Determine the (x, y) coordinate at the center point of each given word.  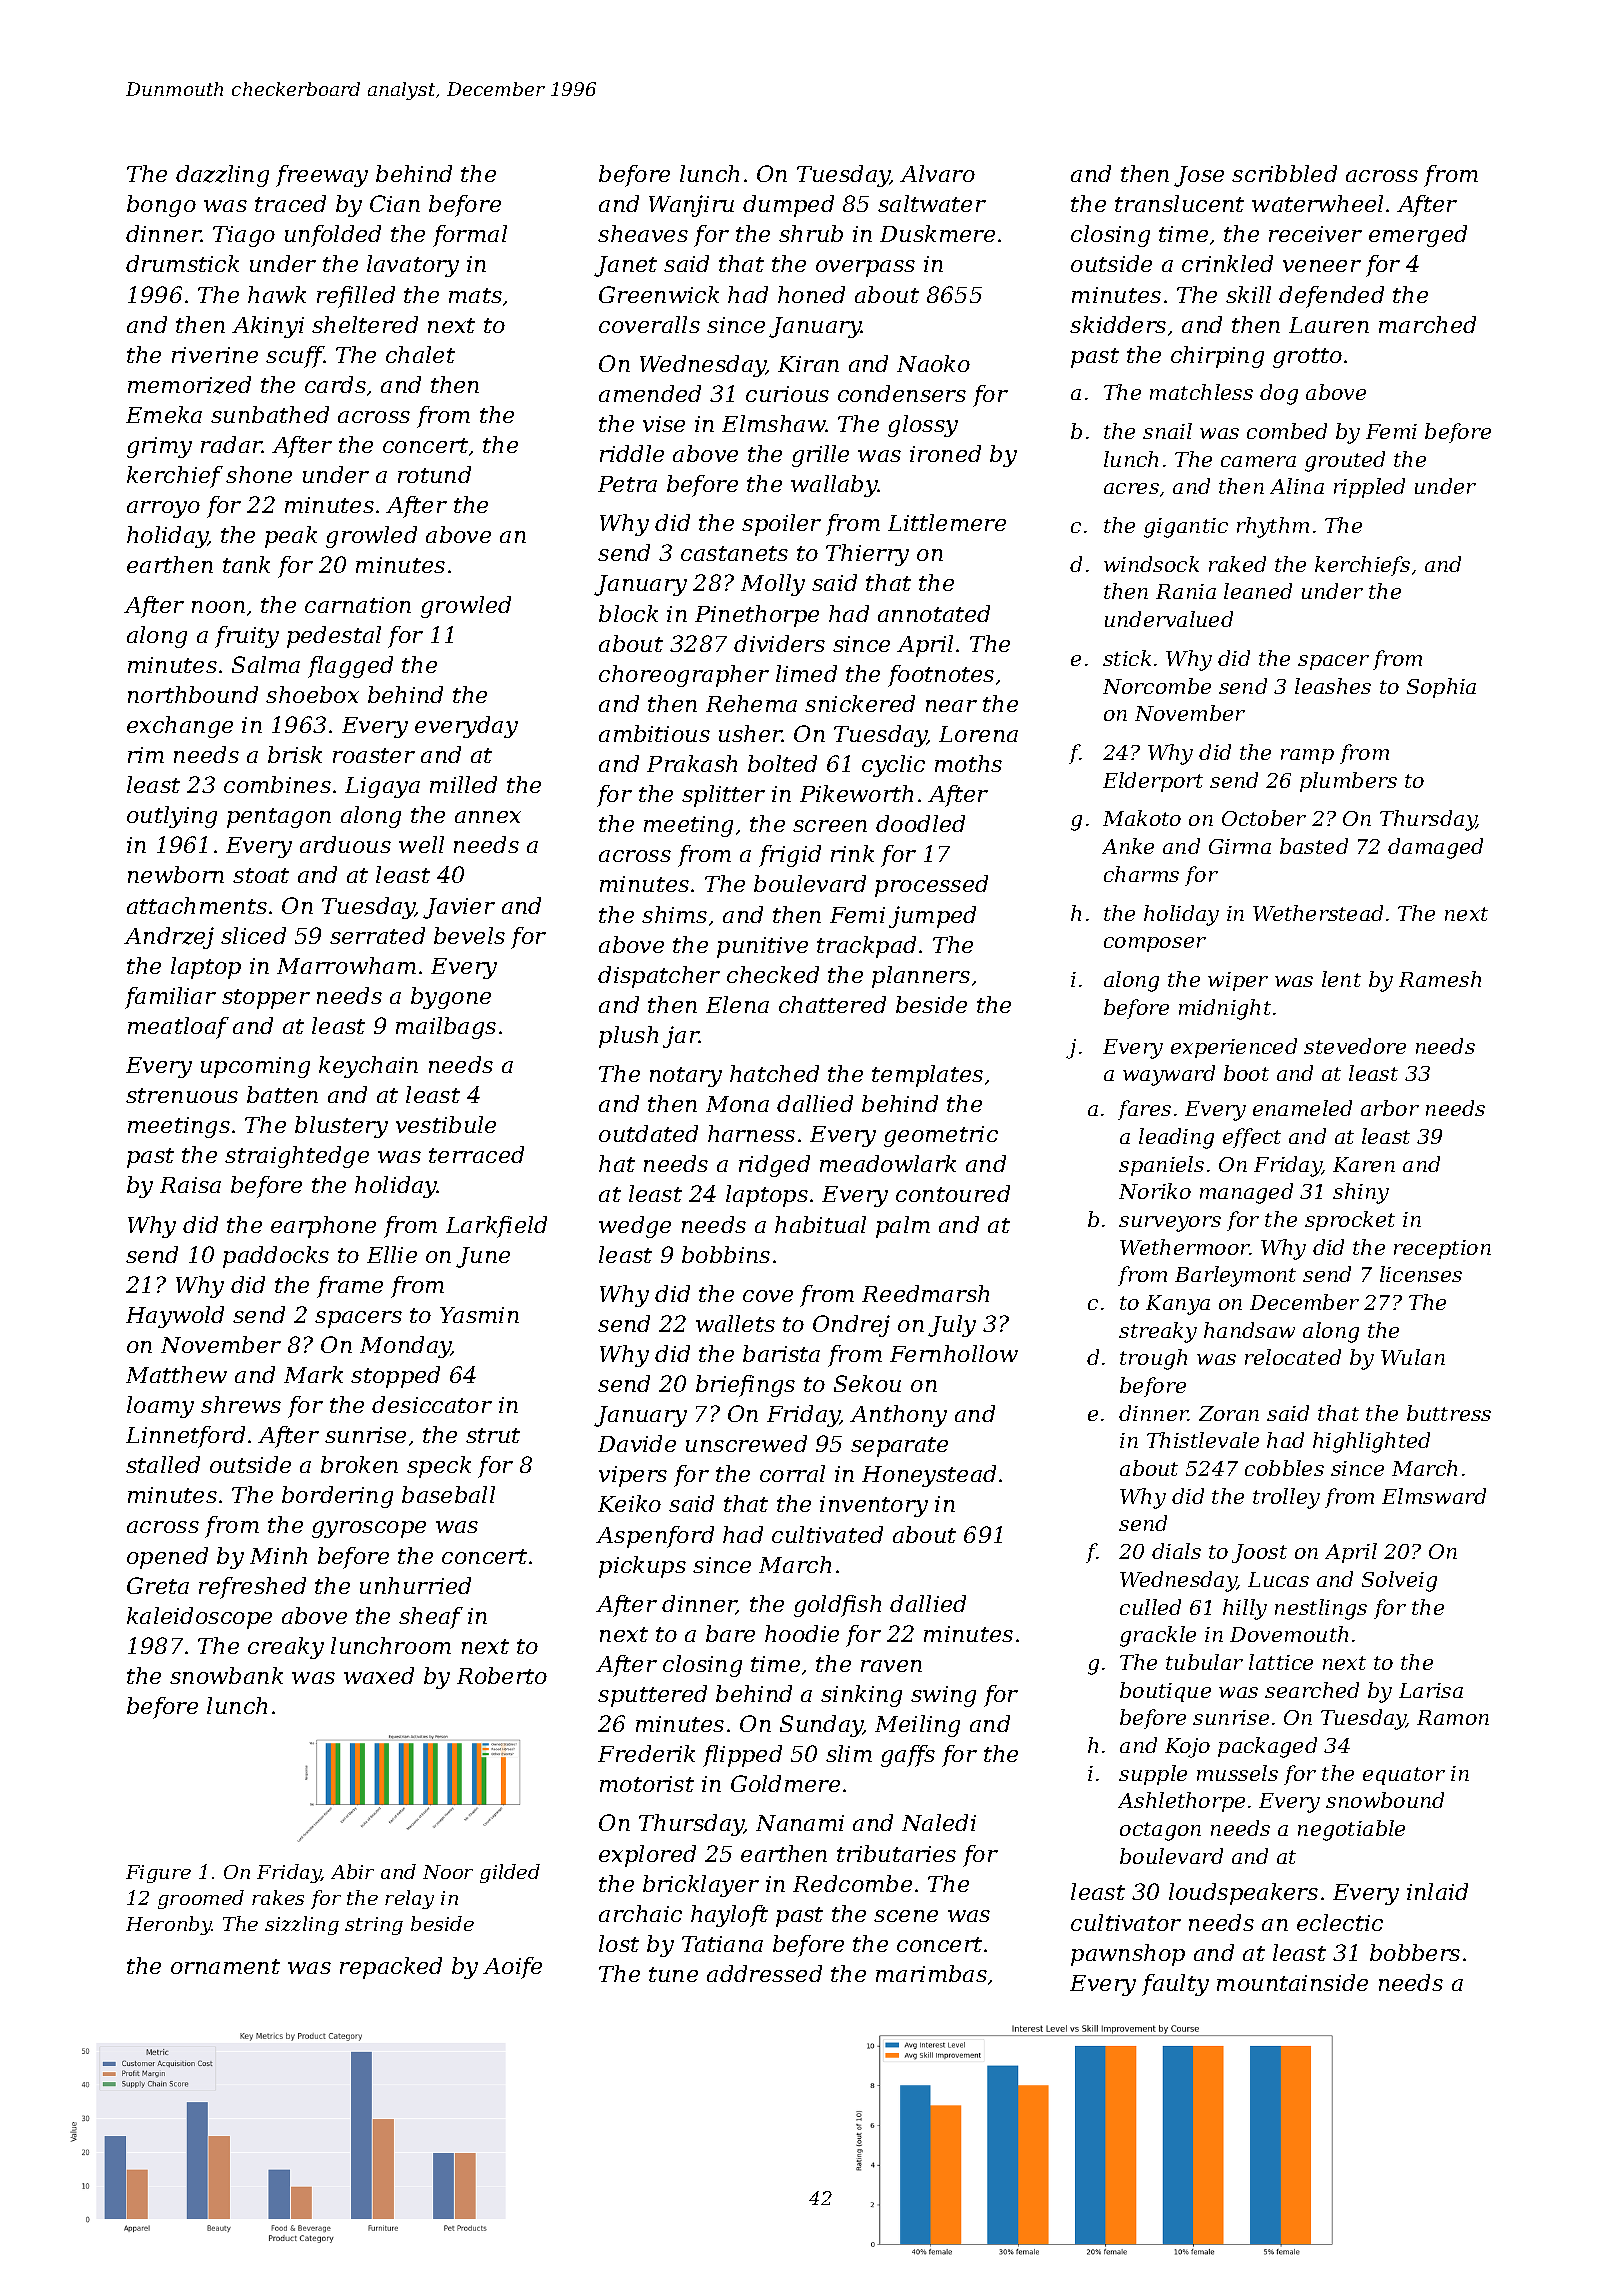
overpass (865, 268)
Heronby (169, 1925)
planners (921, 977)
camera (1258, 461)
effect (1252, 1138)
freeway (322, 176)
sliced (253, 935)
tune (673, 1974)
